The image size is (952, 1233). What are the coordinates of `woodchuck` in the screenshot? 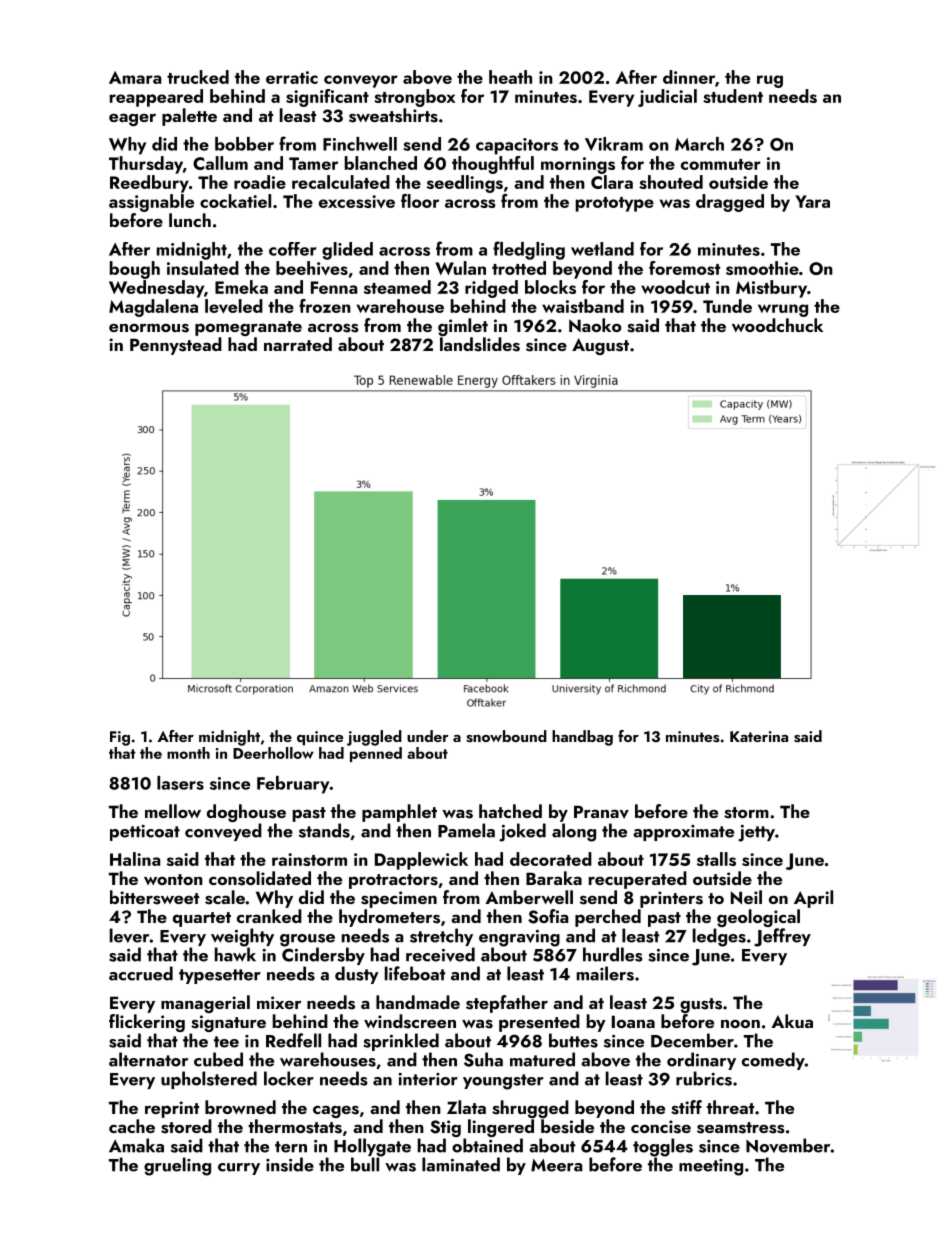 It's located at (777, 325).
